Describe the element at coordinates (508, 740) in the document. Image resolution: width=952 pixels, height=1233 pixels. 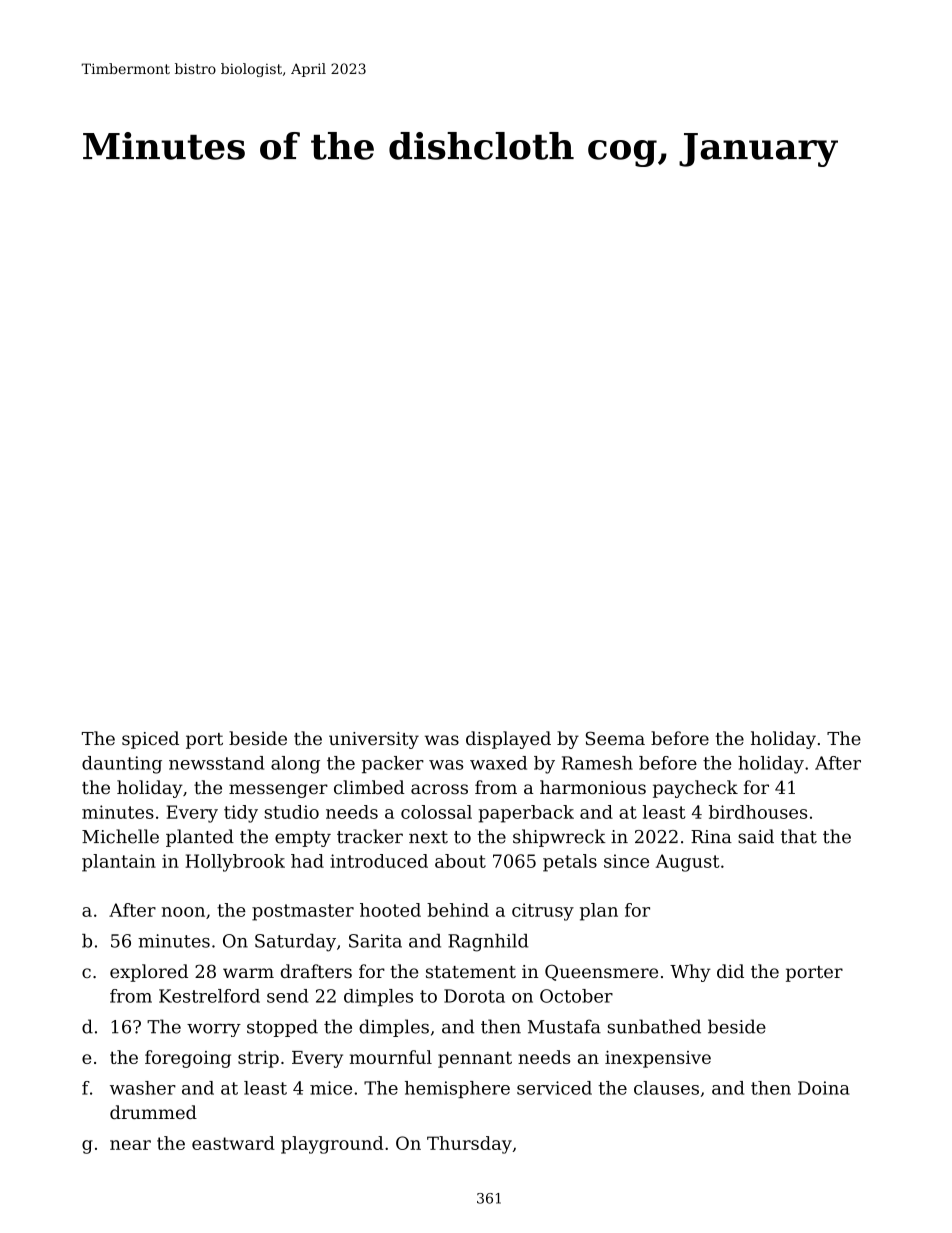
I see `displayed` at that location.
